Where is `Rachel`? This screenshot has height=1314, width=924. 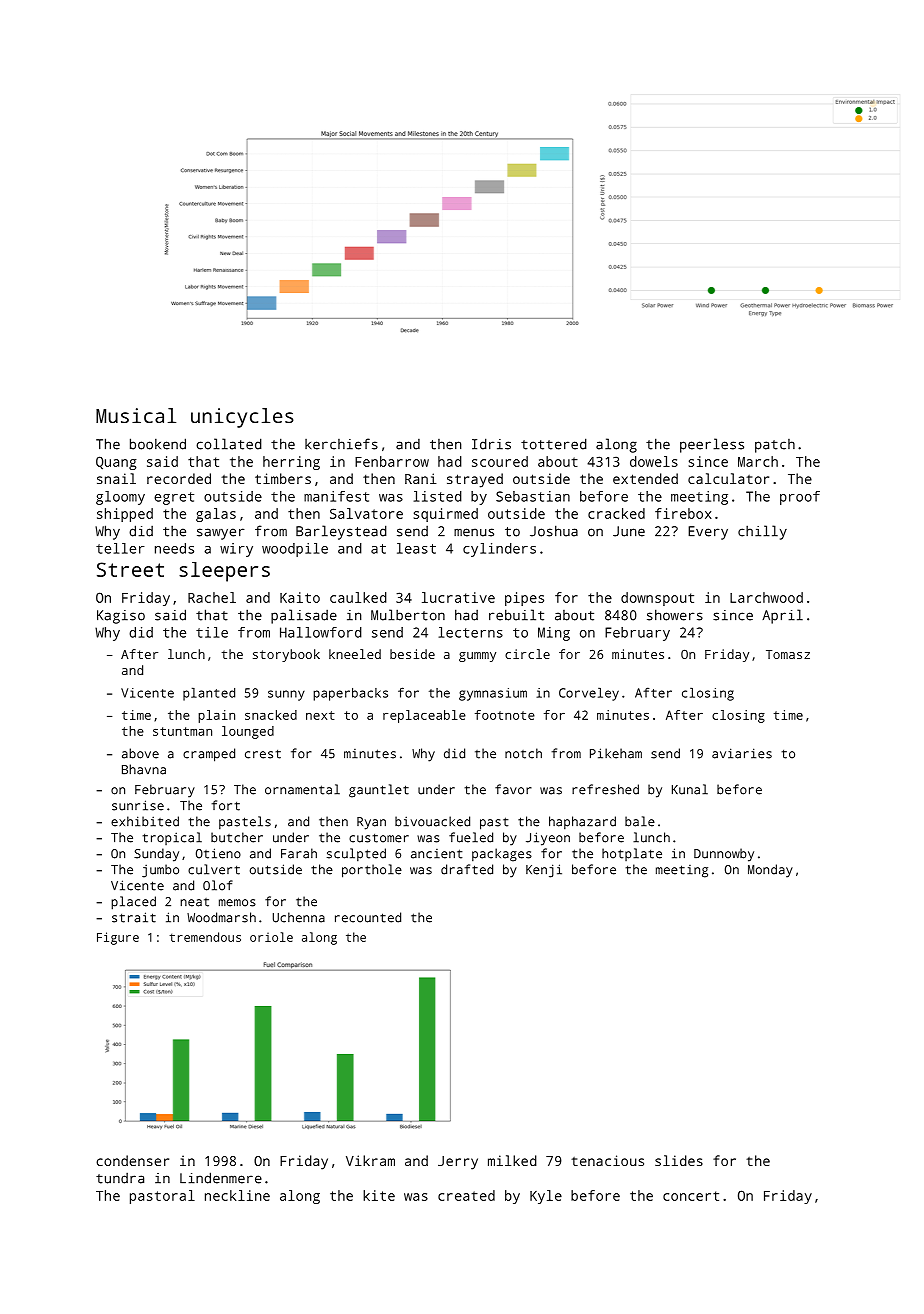
Rachel is located at coordinates (212, 597).
